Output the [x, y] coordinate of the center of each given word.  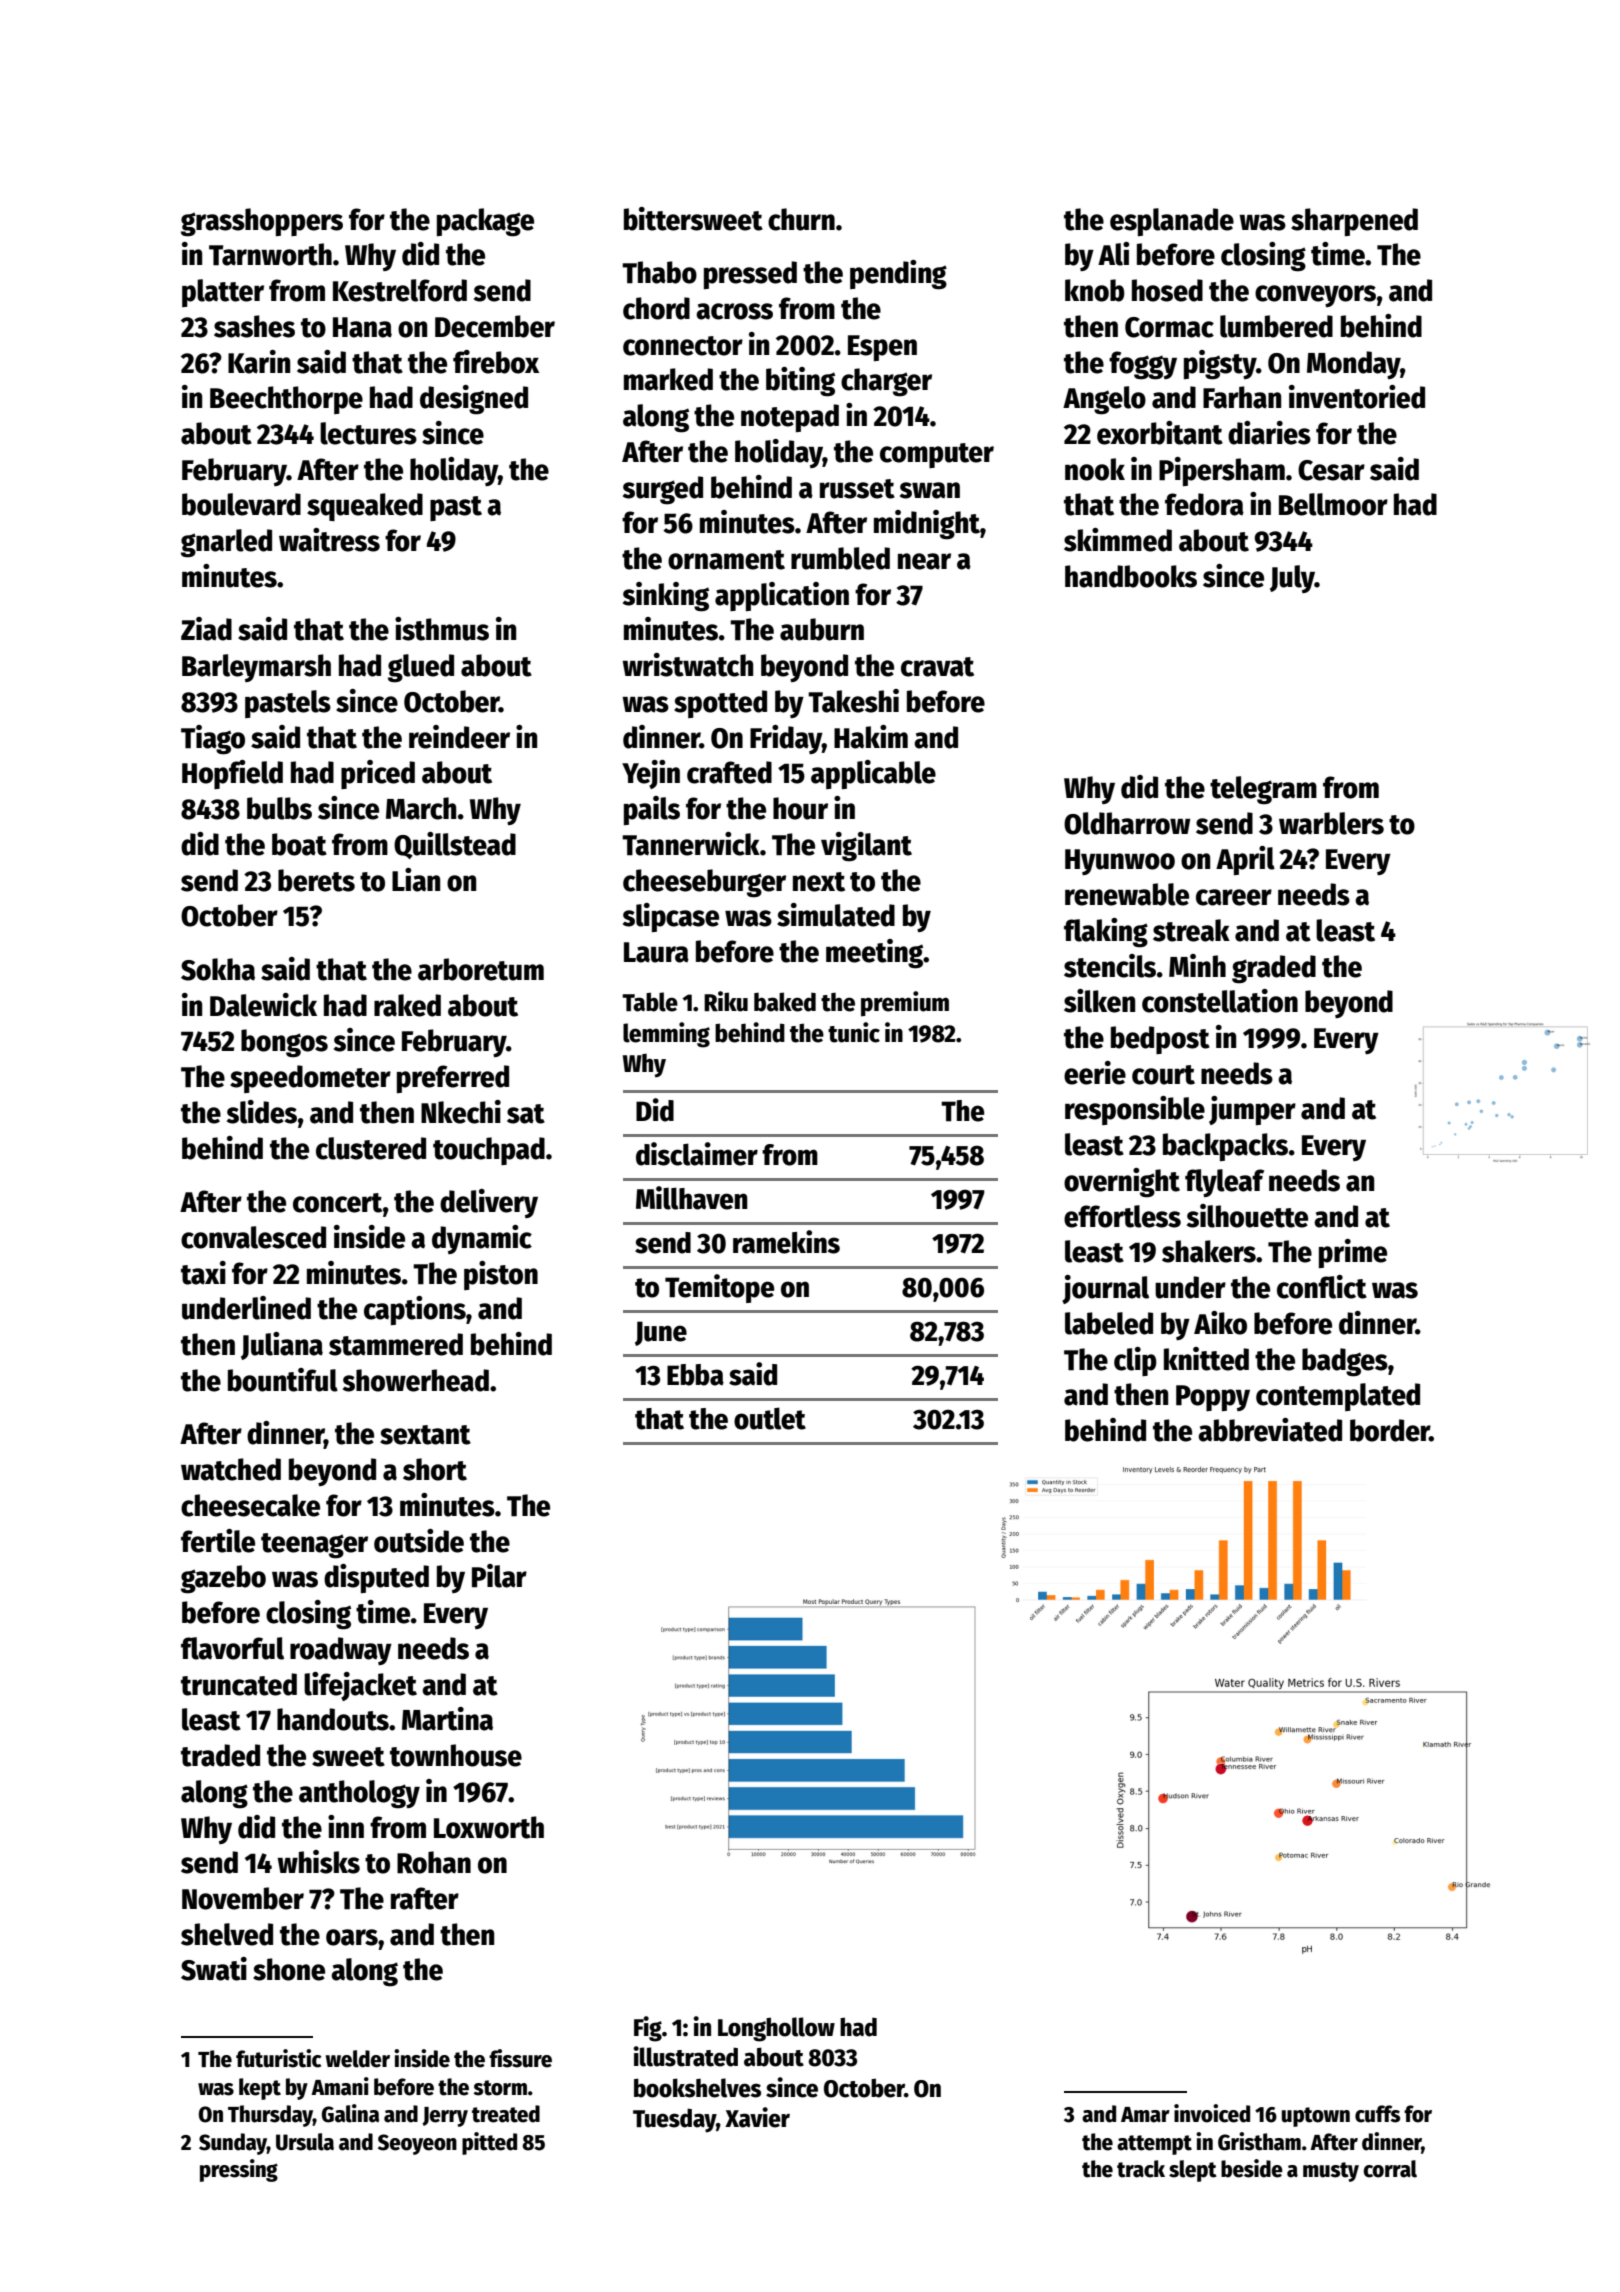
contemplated [1338, 1397]
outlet [770, 1418]
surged [663, 490]
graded [1274, 969]
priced [378, 774]
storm [500, 2088]
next [819, 882]
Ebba [695, 1375]
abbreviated [1270, 1430]
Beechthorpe [286, 400]
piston [501, 1275]
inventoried [1357, 397]
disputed [376, 1578]
